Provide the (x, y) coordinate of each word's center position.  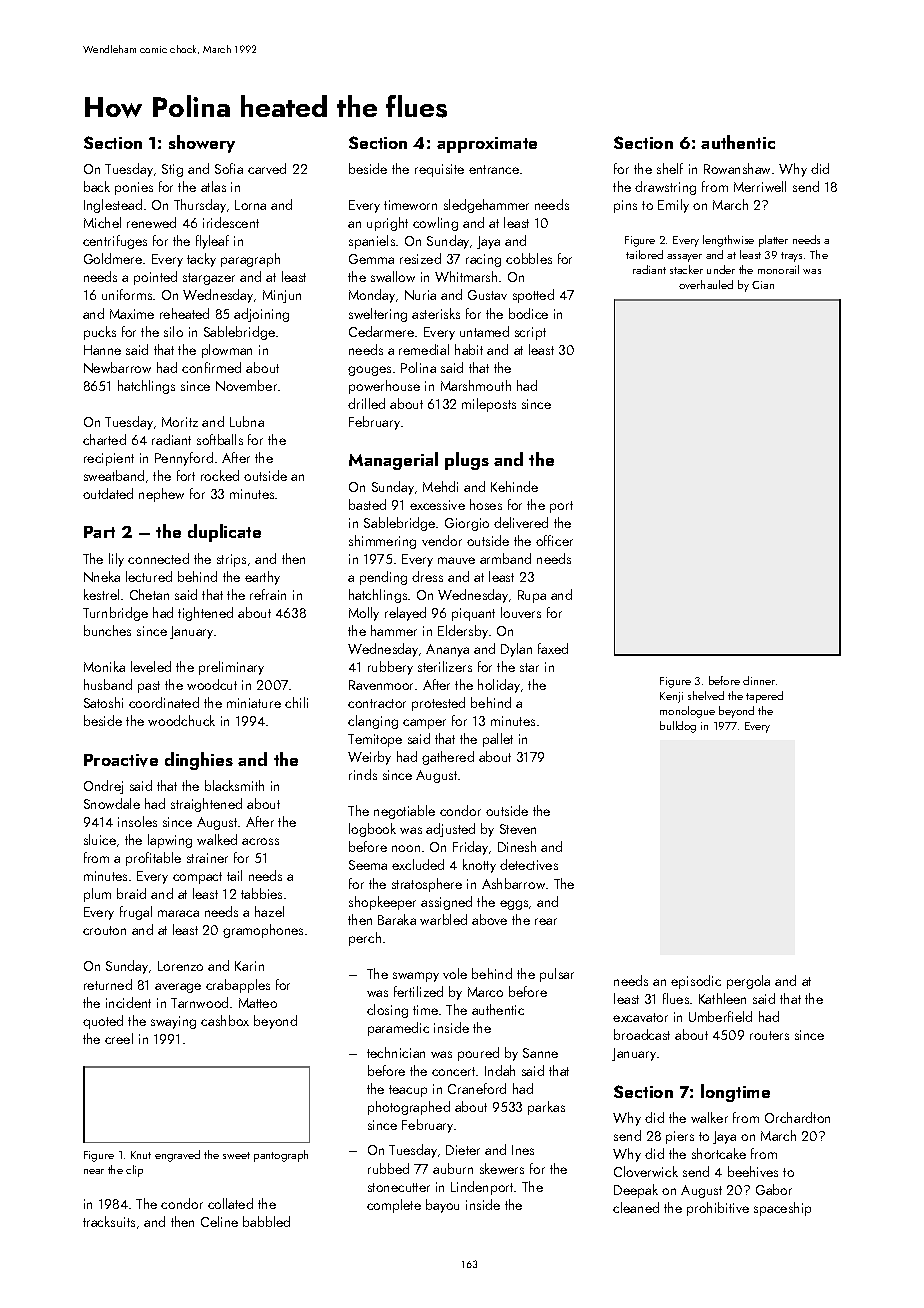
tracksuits (109, 1221)
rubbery (390, 668)
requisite (439, 170)
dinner (759, 680)
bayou (442, 1206)
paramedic (398, 1029)
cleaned (636, 1207)
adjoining (261, 315)
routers (769, 1035)
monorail (778, 269)
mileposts (489, 405)
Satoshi (103, 702)
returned (108, 984)
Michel (102, 222)
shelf (670, 168)
